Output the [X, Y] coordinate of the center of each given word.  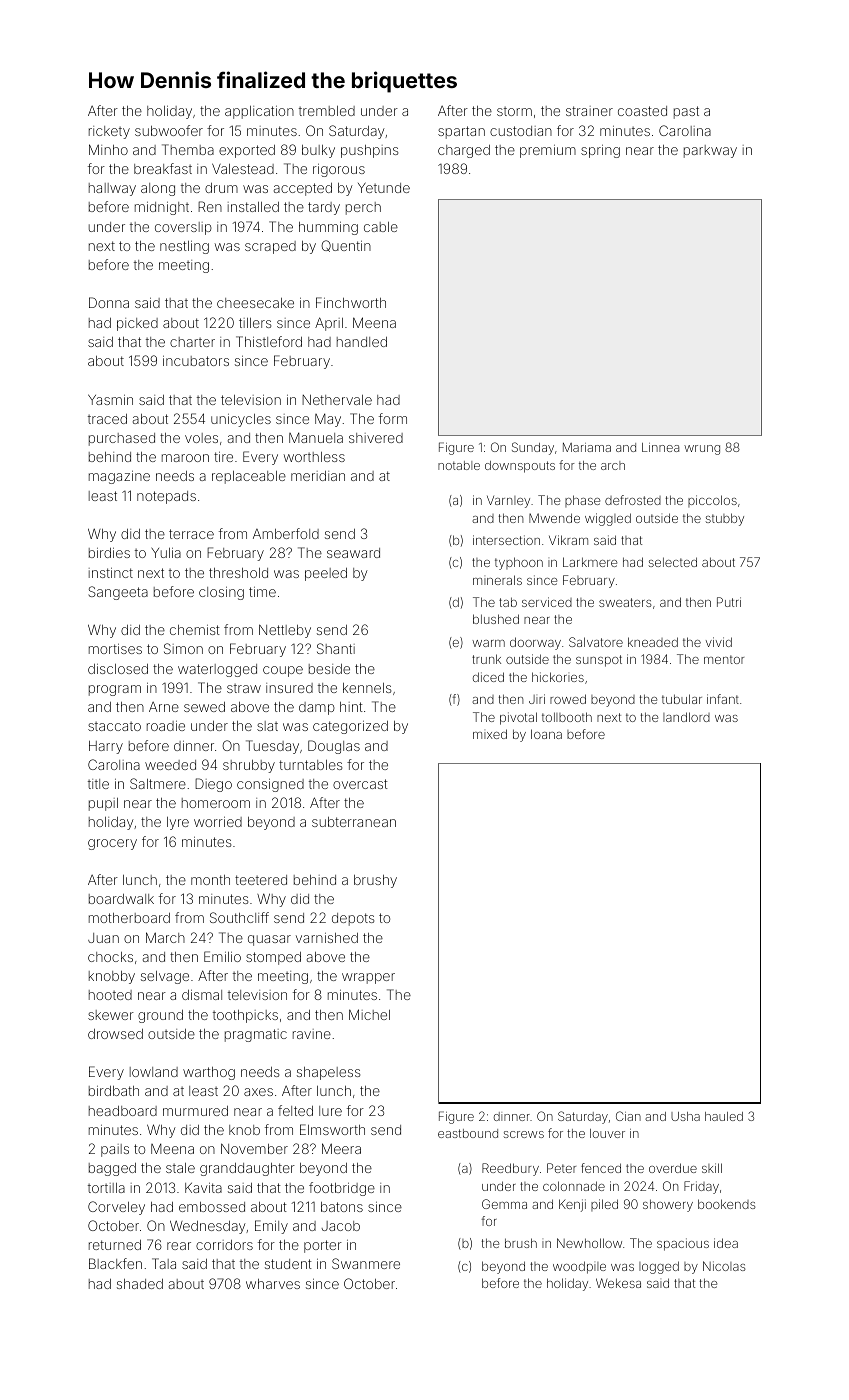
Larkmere [590, 562]
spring [600, 151]
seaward [353, 553]
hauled [724, 1116]
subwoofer [169, 130]
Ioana [546, 734]
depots [353, 919]
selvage [165, 977]
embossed [212, 1207]
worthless [314, 457]
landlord [686, 717]
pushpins [369, 151]
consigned [270, 785]
